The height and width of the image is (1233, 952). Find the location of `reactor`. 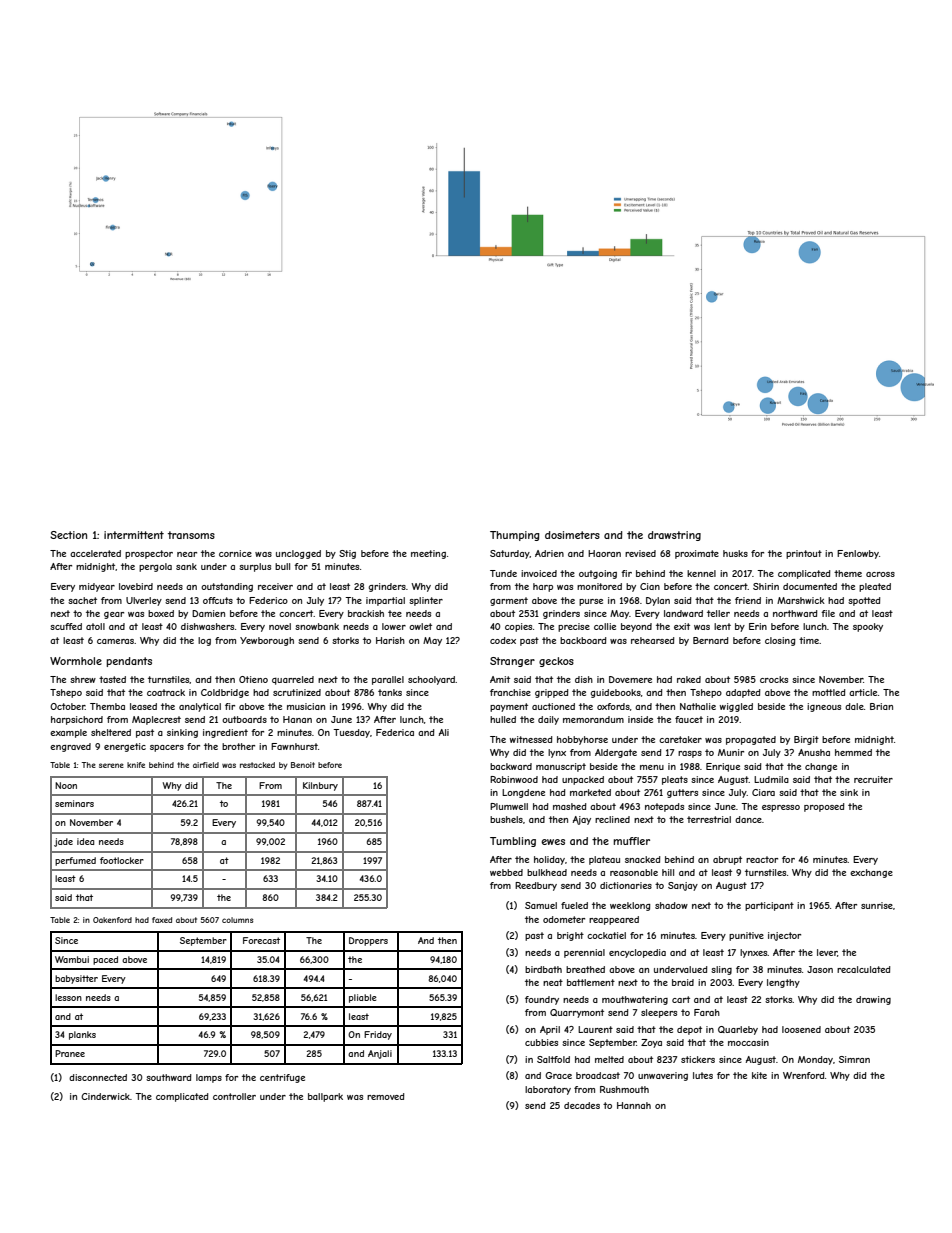

reactor is located at coordinates (762, 859).
